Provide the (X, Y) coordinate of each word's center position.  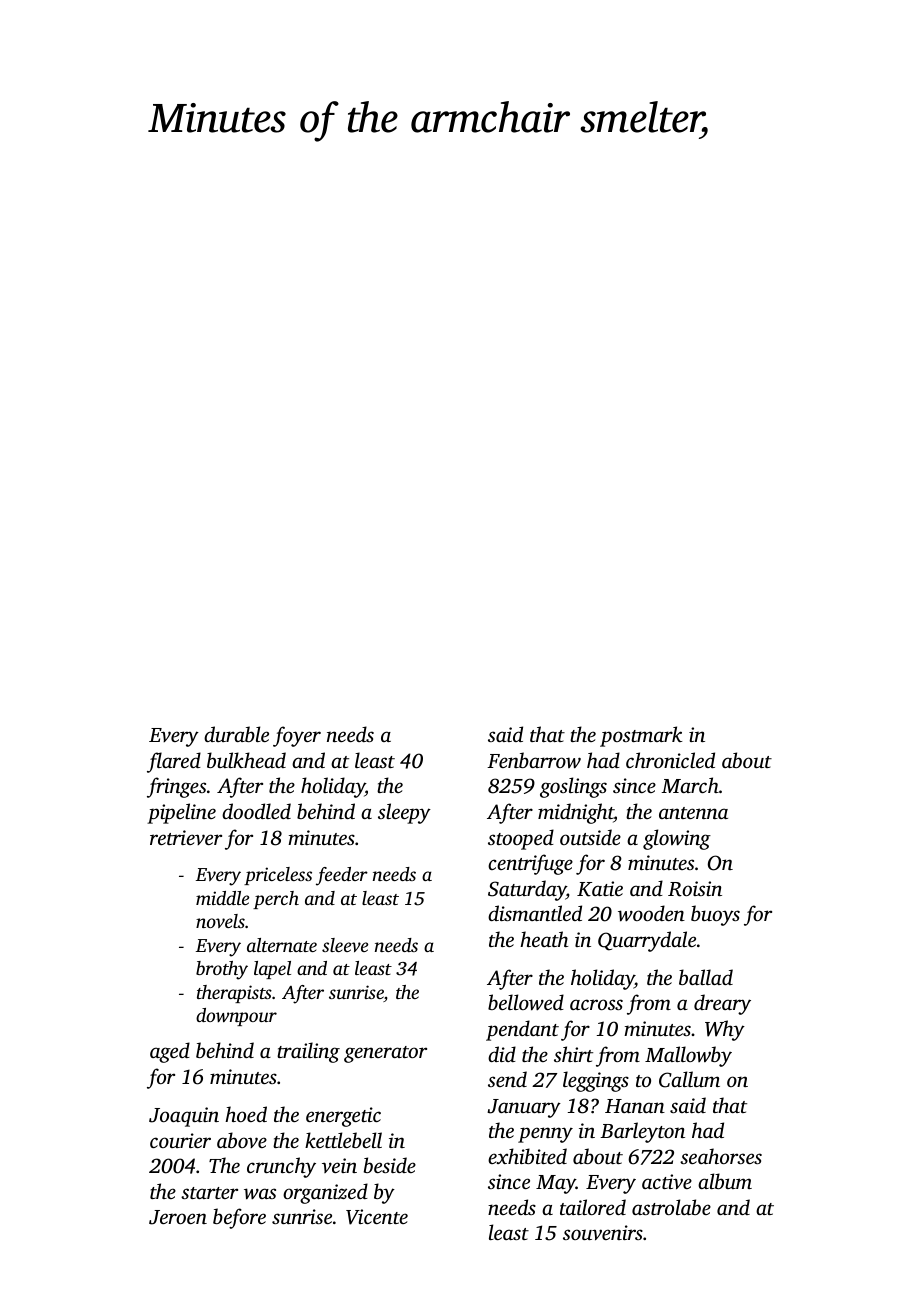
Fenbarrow (534, 760)
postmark (641, 736)
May (556, 1184)
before (239, 1218)
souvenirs (603, 1232)
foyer (297, 736)
